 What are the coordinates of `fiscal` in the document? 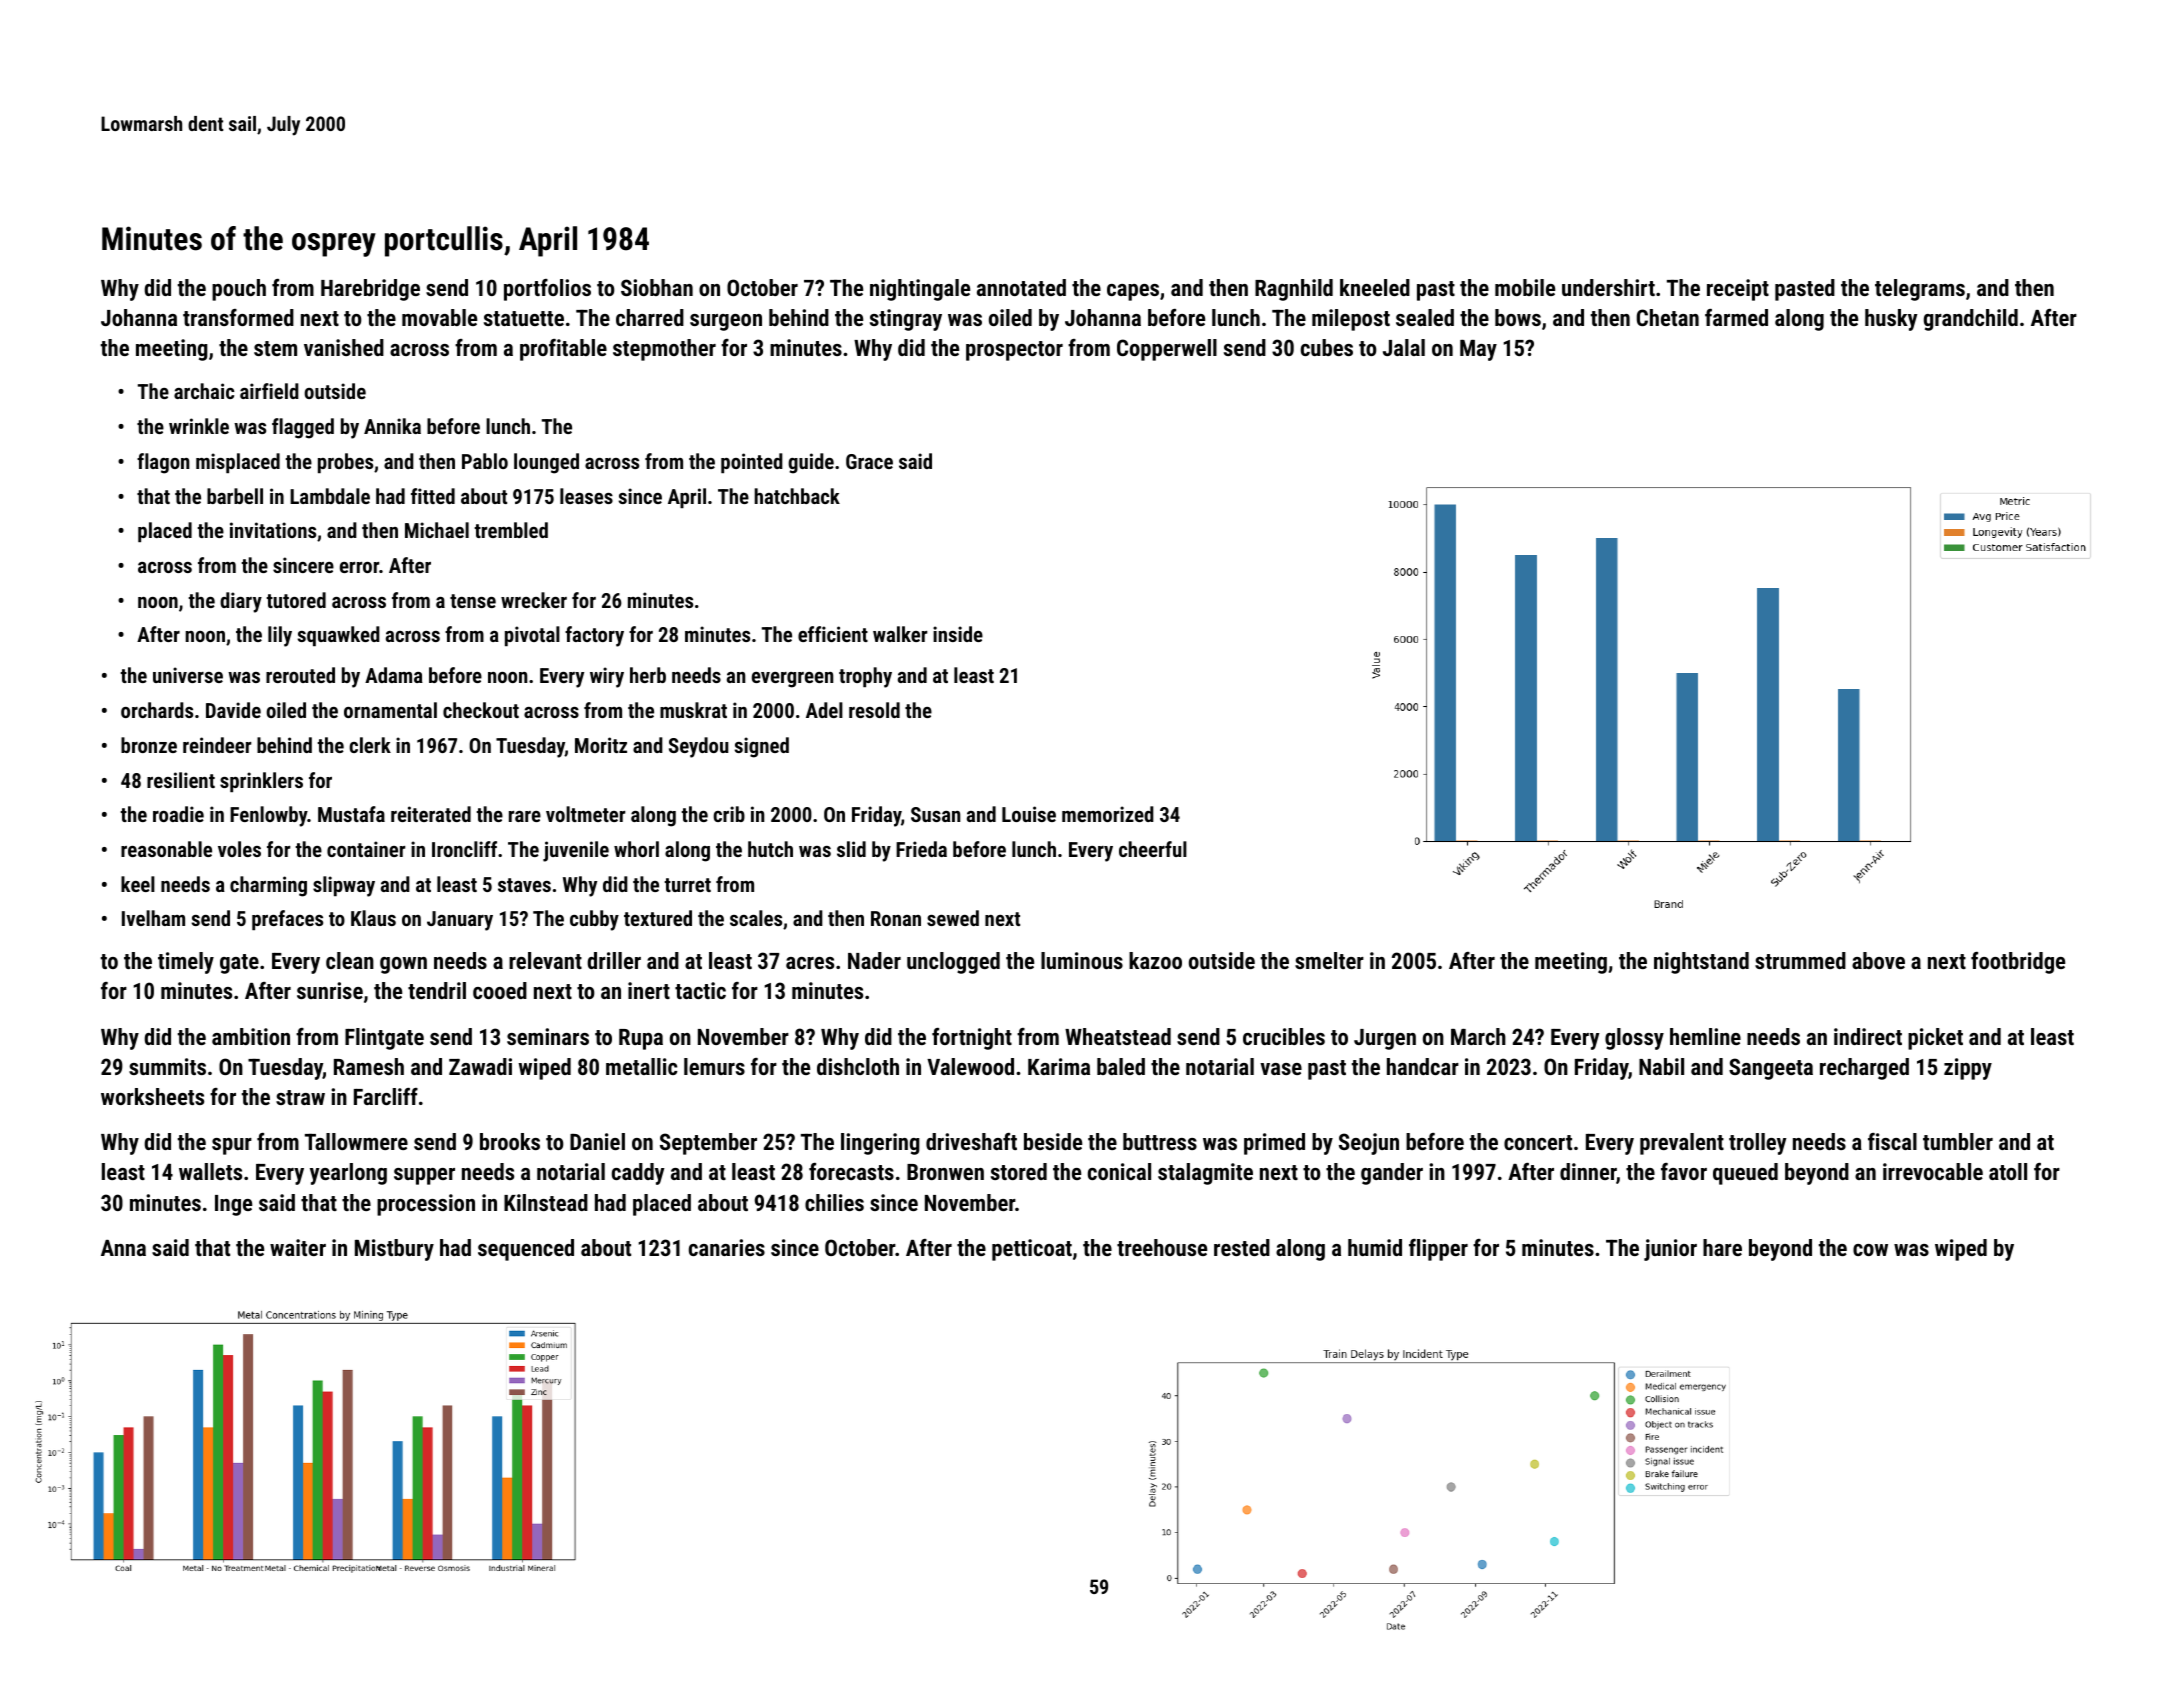 It's located at (1892, 1141).
